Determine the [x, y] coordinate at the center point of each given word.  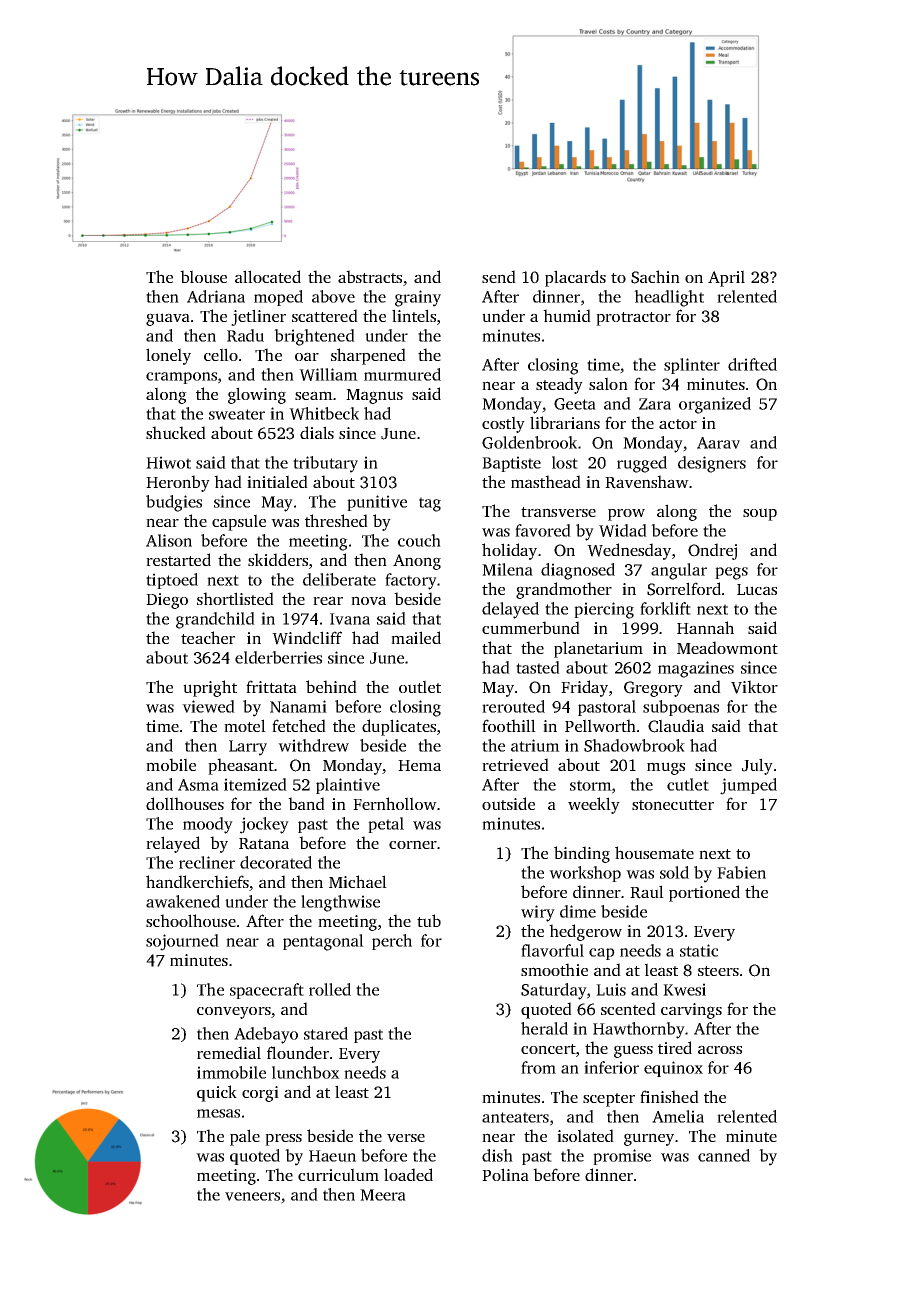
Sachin [655, 277]
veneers [252, 1196]
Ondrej [712, 551]
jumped [748, 786]
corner [413, 844]
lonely [168, 356]
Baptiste [511, 464]
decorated [276, 862]
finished [669, 1096]
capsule [239, 522]
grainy [418, 298]
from [538, 1067]
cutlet [688, 784]
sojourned [182, 942]
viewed [208, 706]
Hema [419, 765]
